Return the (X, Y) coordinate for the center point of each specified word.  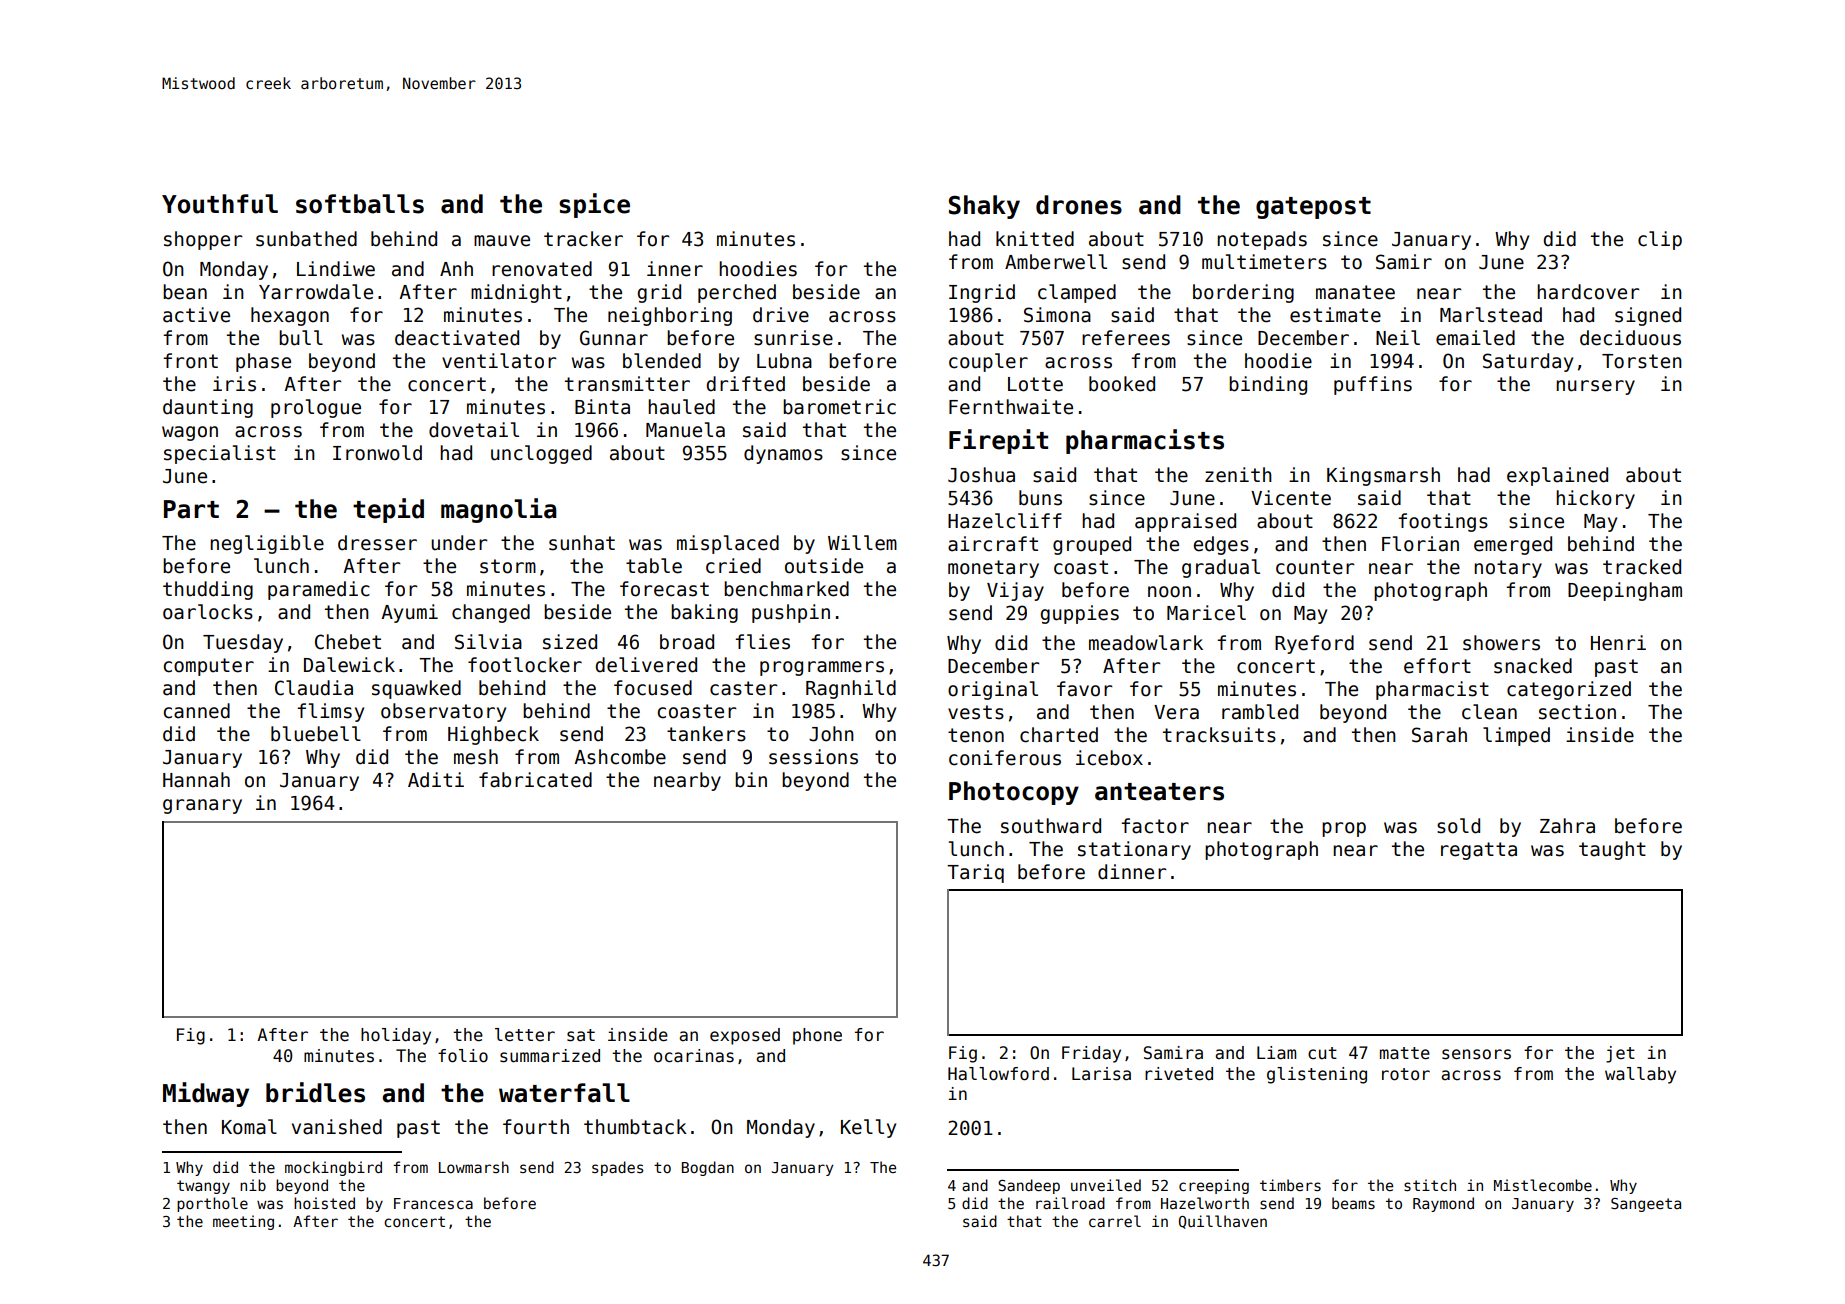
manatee (1355, 292)
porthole (212, 1204)
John (831, 734)
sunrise (793, 338)
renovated (542, 269)
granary (202, 806)
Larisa (1101, 1074)
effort (1437, 666)
